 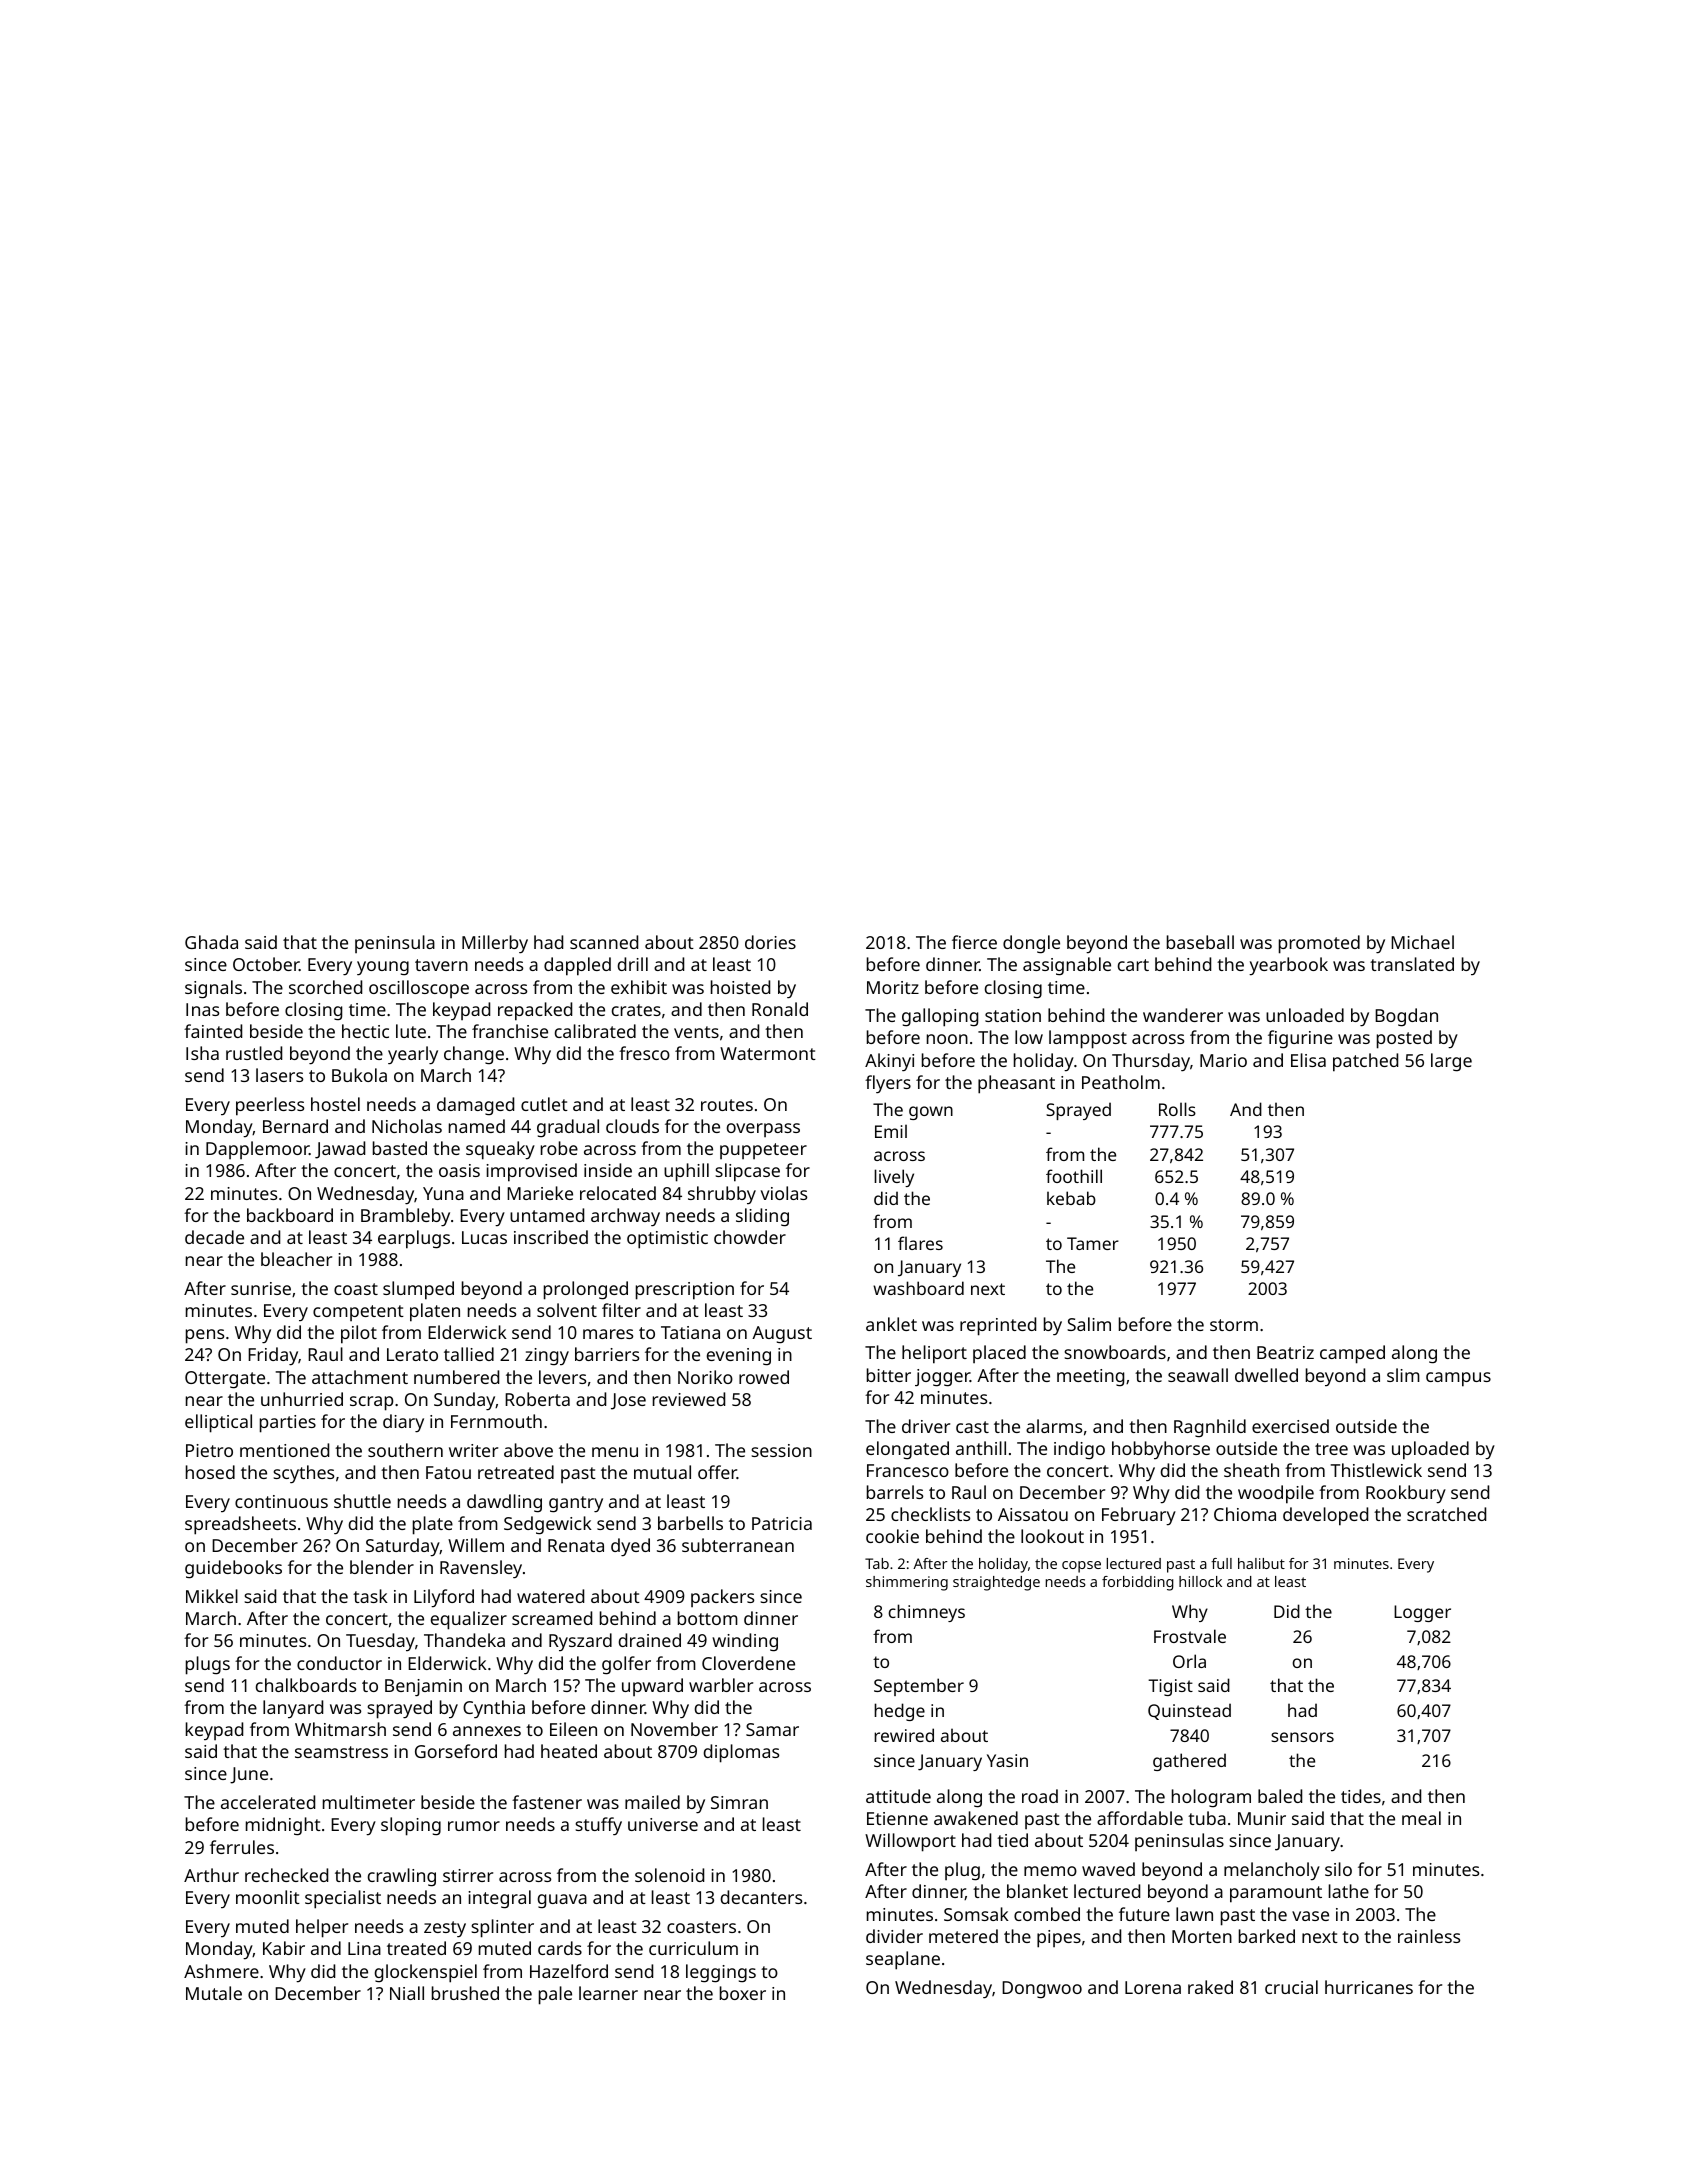 What do you see at coordinates (1089, 1324) in the screenshot?
I see `Salim` at bounding box center [1089, 1324].
